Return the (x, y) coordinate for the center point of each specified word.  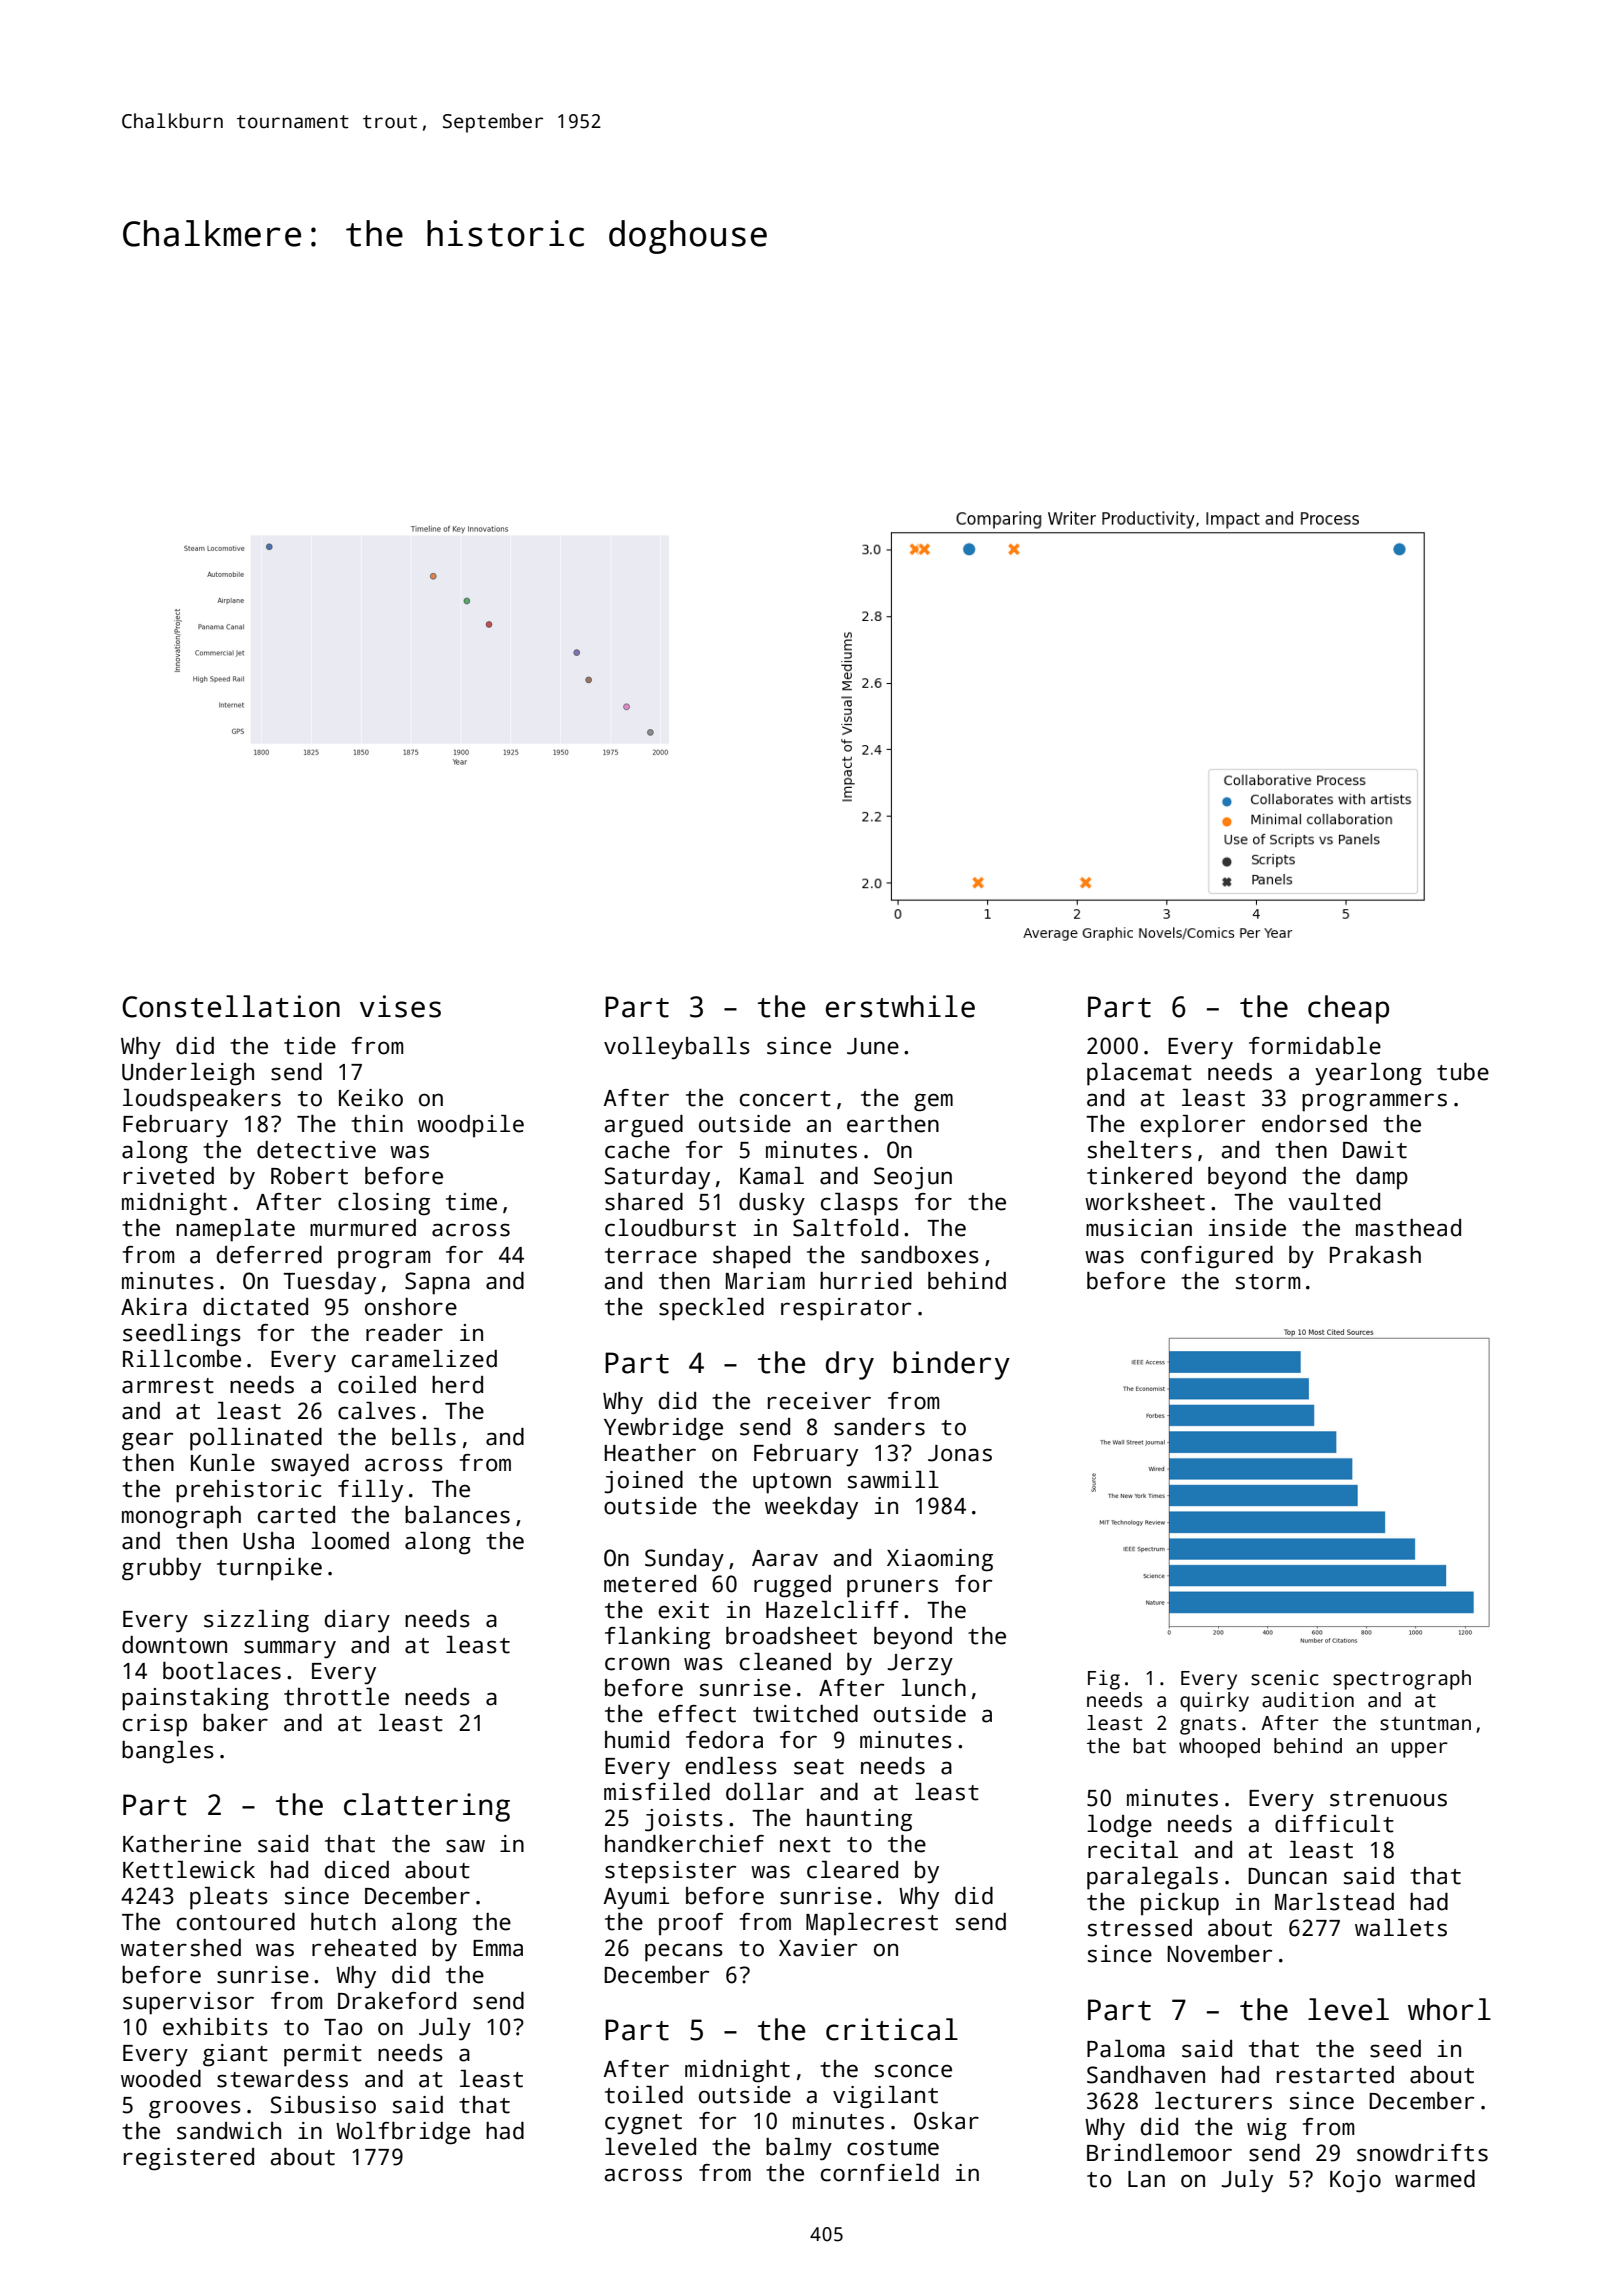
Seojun (913, 1178)
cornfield (880, 2173)
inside (1247, 1228)
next (805, 1845)
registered (189, 2159)
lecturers (1213, 2101)
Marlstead (1334, 1902)
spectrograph (1402, 1680)
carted (296, 1515)
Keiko (371, 1098)
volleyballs (677, 1048)
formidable (1315, 1046)
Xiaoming (940, 1560)
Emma (498, 1948)
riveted (169, 1176)
